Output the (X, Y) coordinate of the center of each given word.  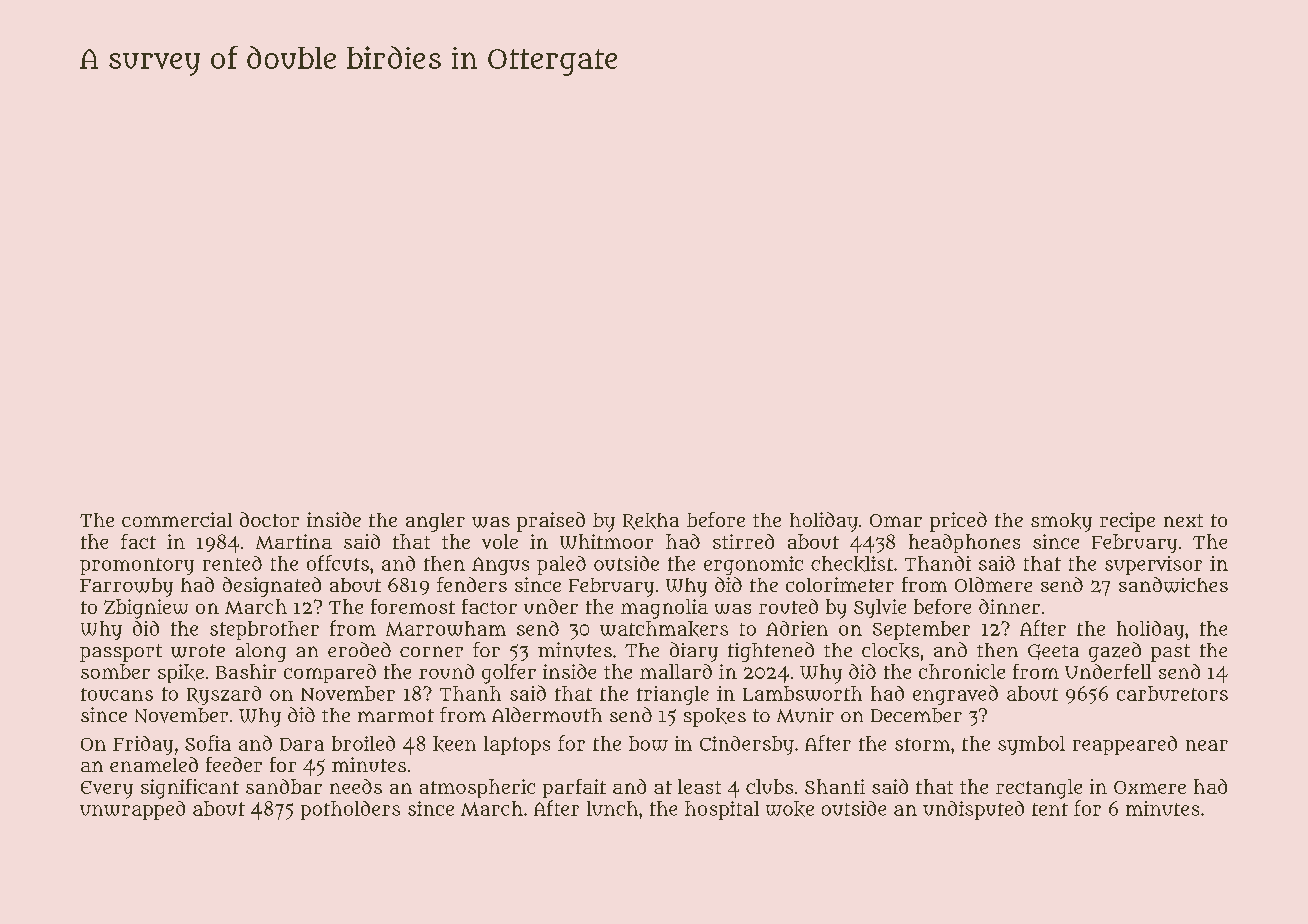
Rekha (651, 521)
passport (121, 653)
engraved (955, 695)
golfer (509, 674)
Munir (805, 715)
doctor (269, 519)
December (916, 715)
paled (561, 565)
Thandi (938, 563)
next (1183, 520)
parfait (574, 788)
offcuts (338, 563)
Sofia (208, 743)
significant (190, 789)
